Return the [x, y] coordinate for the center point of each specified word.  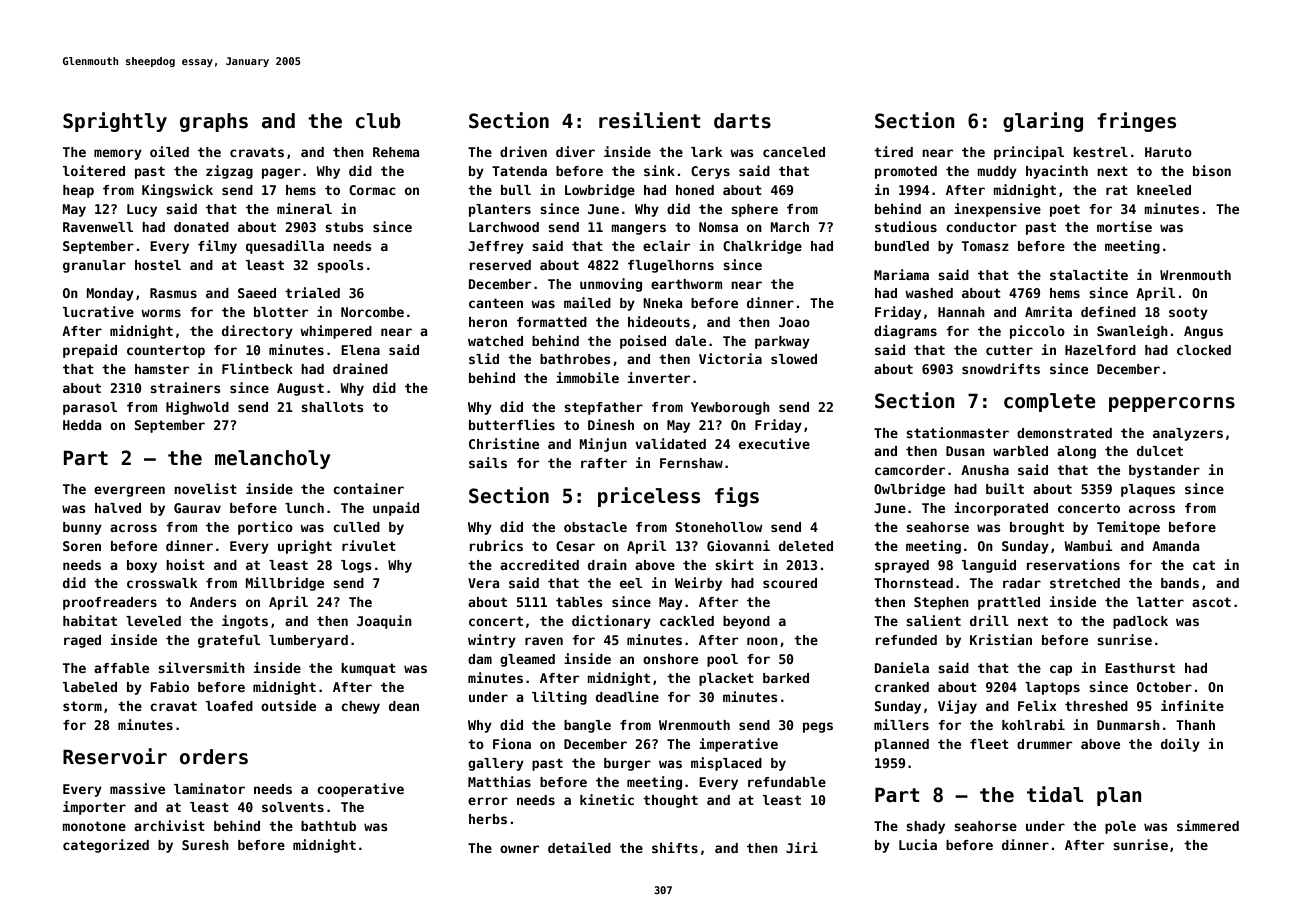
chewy [360, 707]
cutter [1009, 350]
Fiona [512, 743]
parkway [782, 342]
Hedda [82, 425]
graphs [214, 122]
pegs [818, 727]
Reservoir [115, 756]
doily [1180, 745]
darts [742, 121]
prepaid [90, 351]
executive [774, 443]
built [1005, 488]
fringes [1136, 122]
